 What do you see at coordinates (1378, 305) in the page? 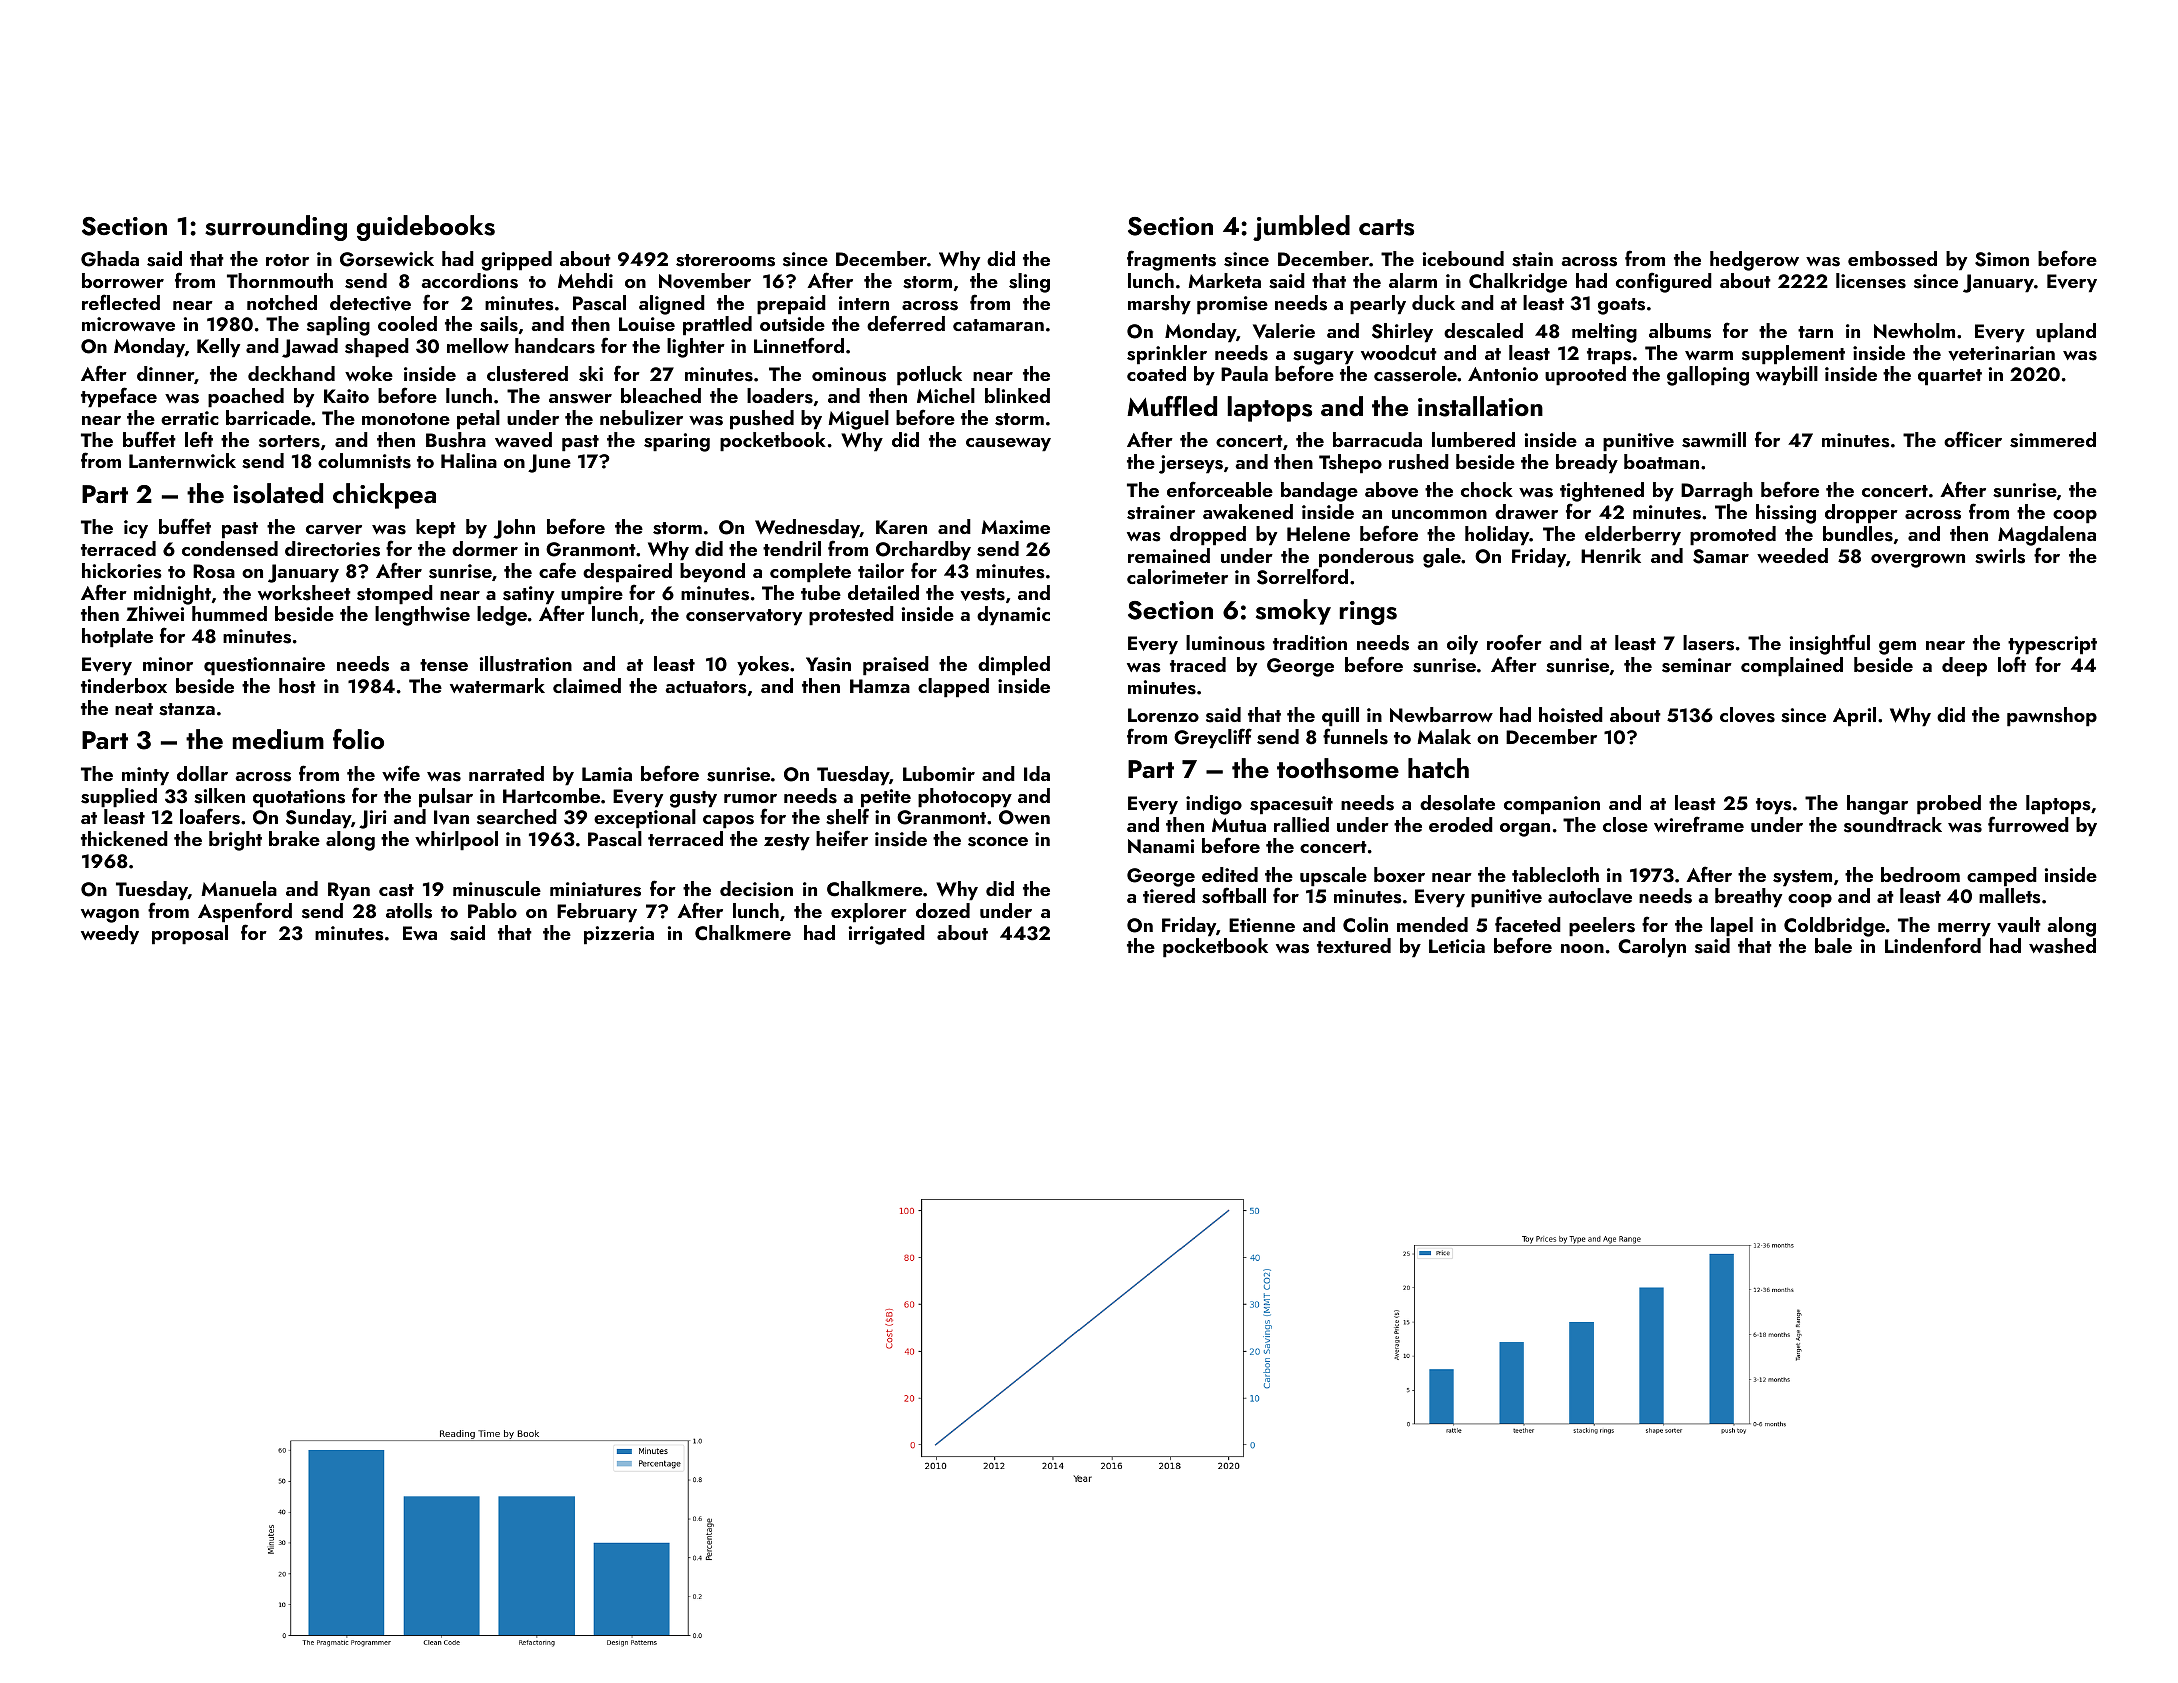
I see `pearly` at bounding box center [1378, 305].
